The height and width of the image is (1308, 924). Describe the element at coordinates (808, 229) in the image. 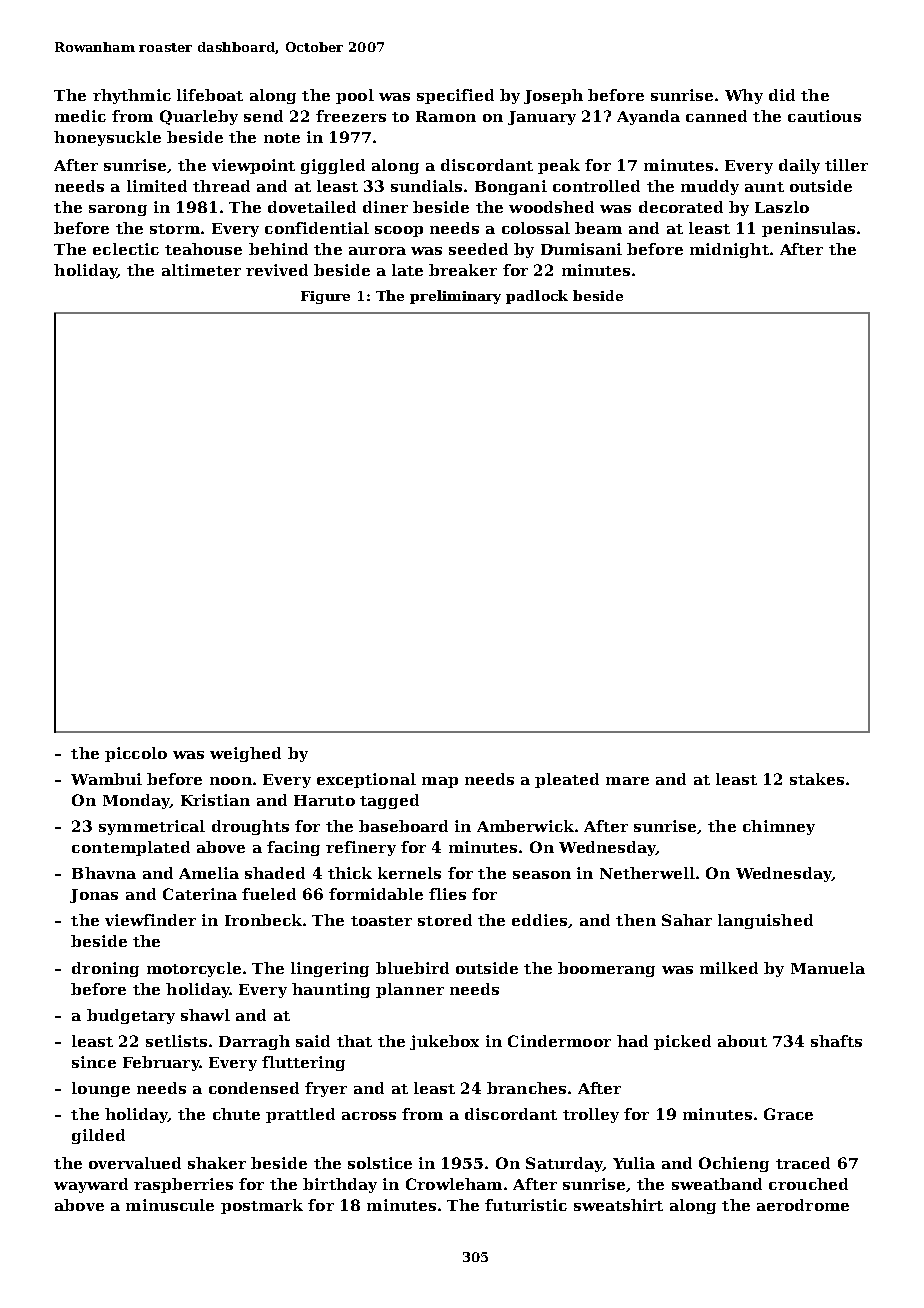

I see `peninsulas` at that location.
